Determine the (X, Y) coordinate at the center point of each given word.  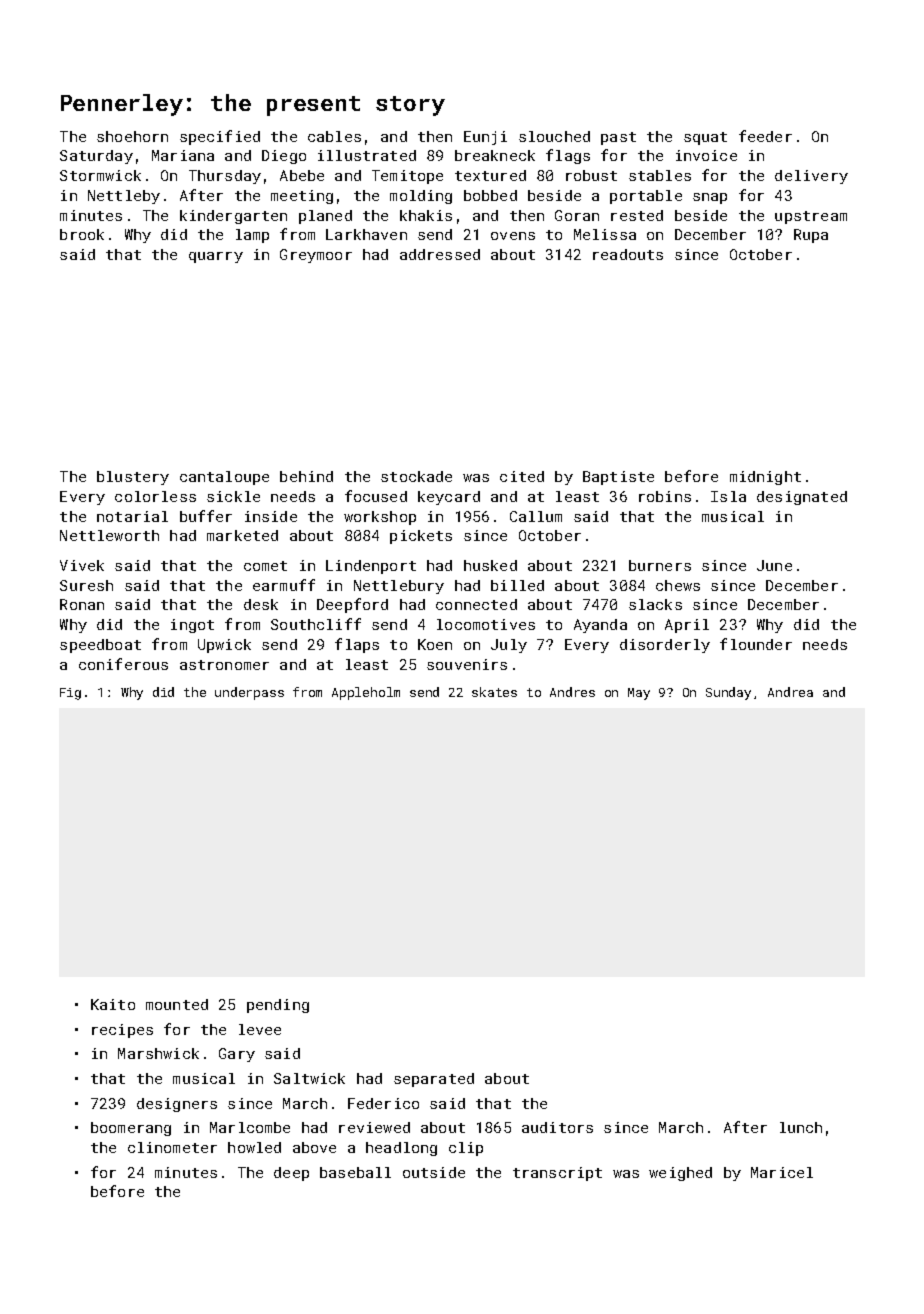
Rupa (811, 236)
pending (278, 1006)
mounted (177, 1004)
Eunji (485, 138)
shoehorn (132, 136)
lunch (801, 1127)
